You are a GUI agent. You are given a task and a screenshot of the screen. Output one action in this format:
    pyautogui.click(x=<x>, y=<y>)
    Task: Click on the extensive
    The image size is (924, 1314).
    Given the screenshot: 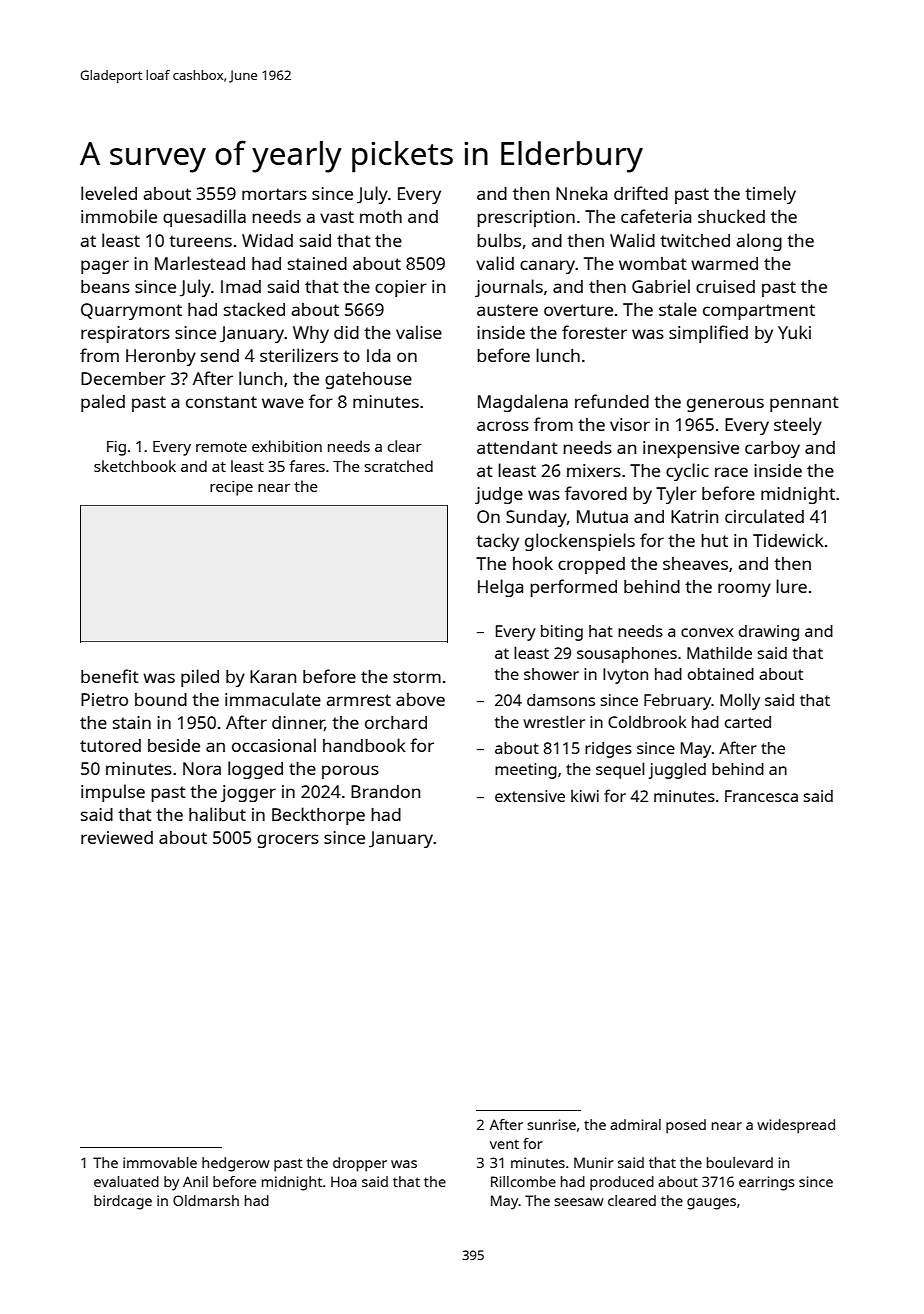 What is the action you would take?
    pyautogui.click(x=530, y=796)
